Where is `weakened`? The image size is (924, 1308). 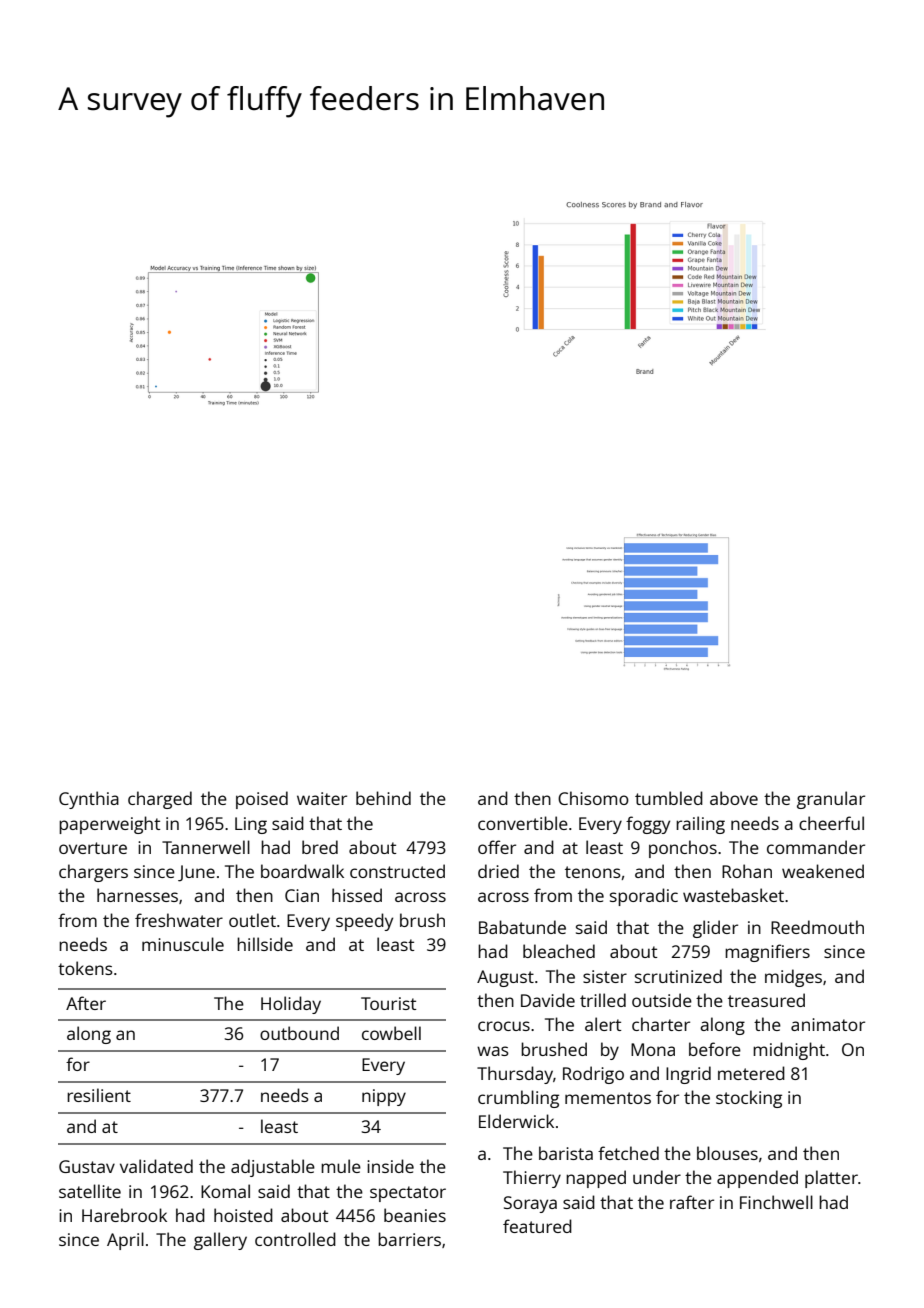
weakened is located at coordinates (823, 871).
